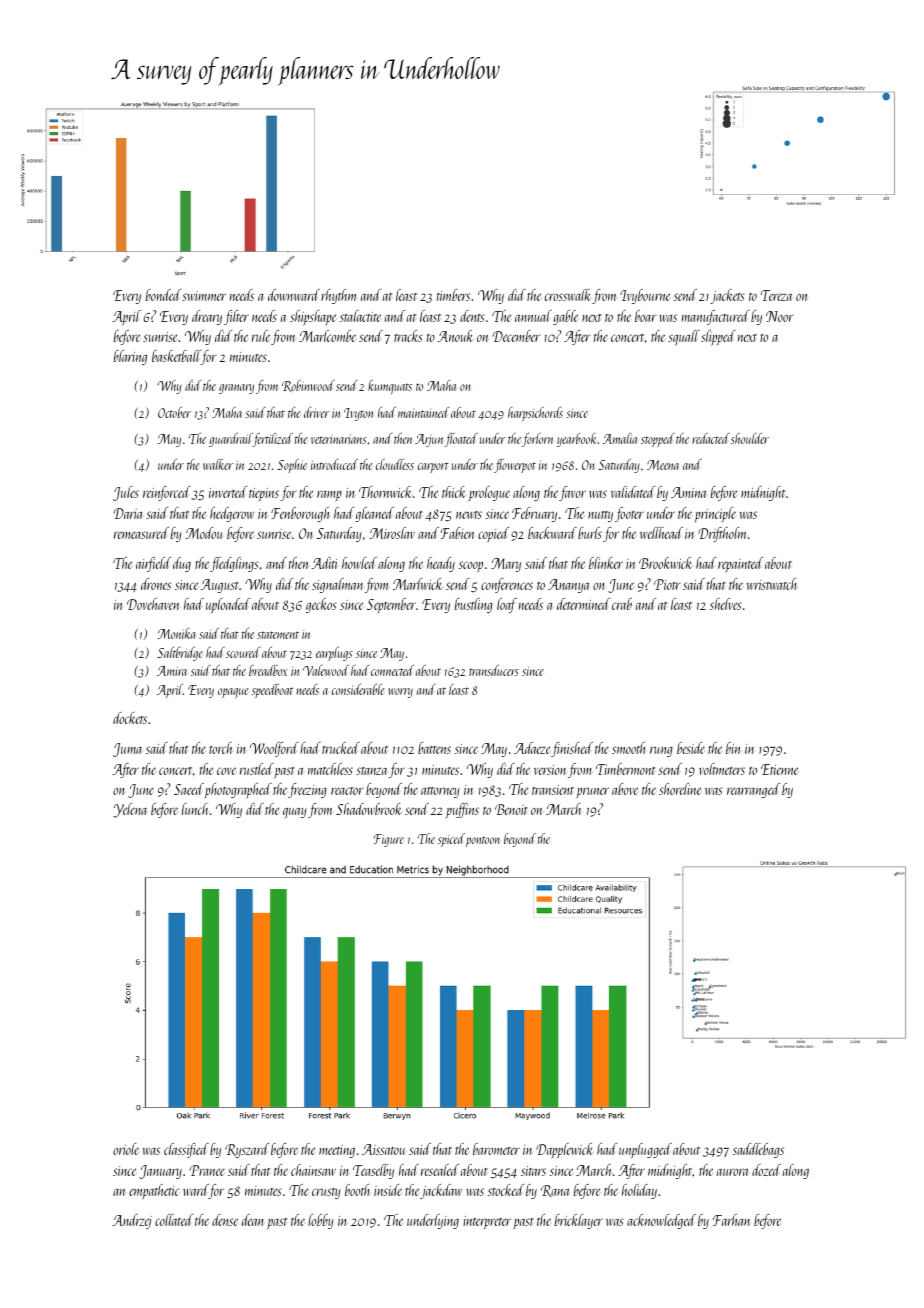  What do you see at coordinates (163, 295) in the image?
I see `bonded` at bounding box center [163, 295].
